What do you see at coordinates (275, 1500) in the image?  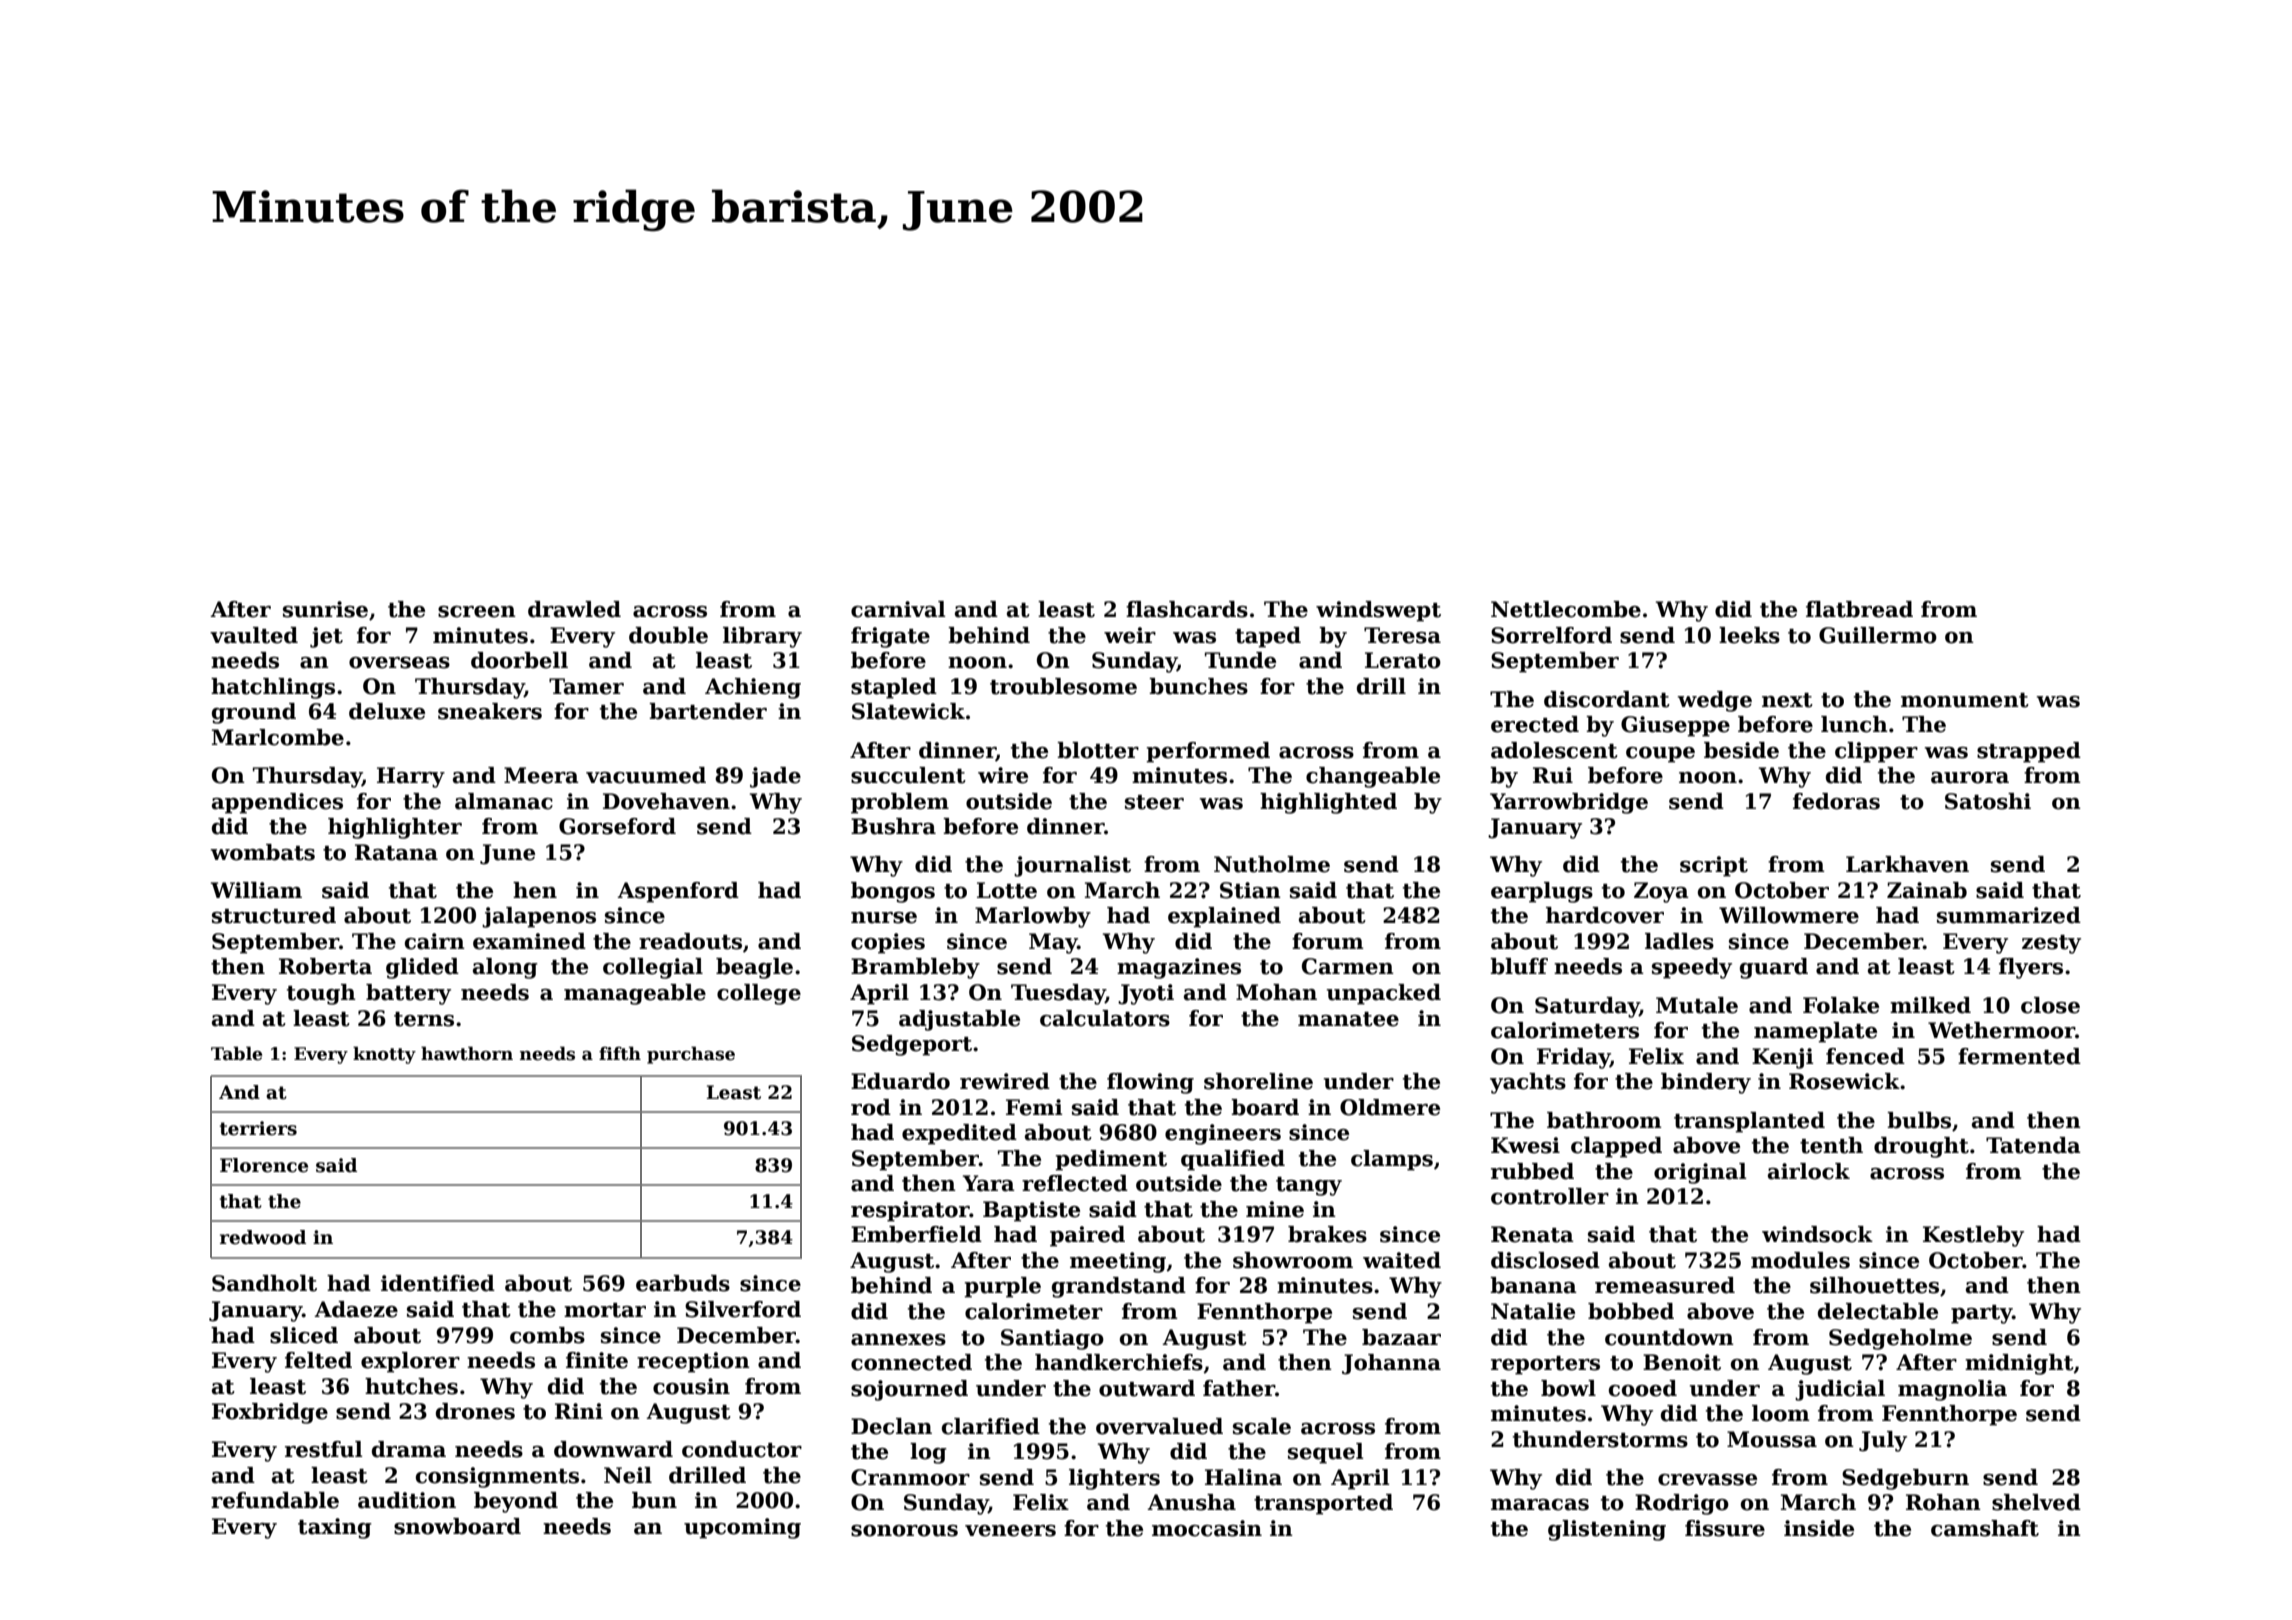 I see `refundable` at bounding box center [275, 1500].
